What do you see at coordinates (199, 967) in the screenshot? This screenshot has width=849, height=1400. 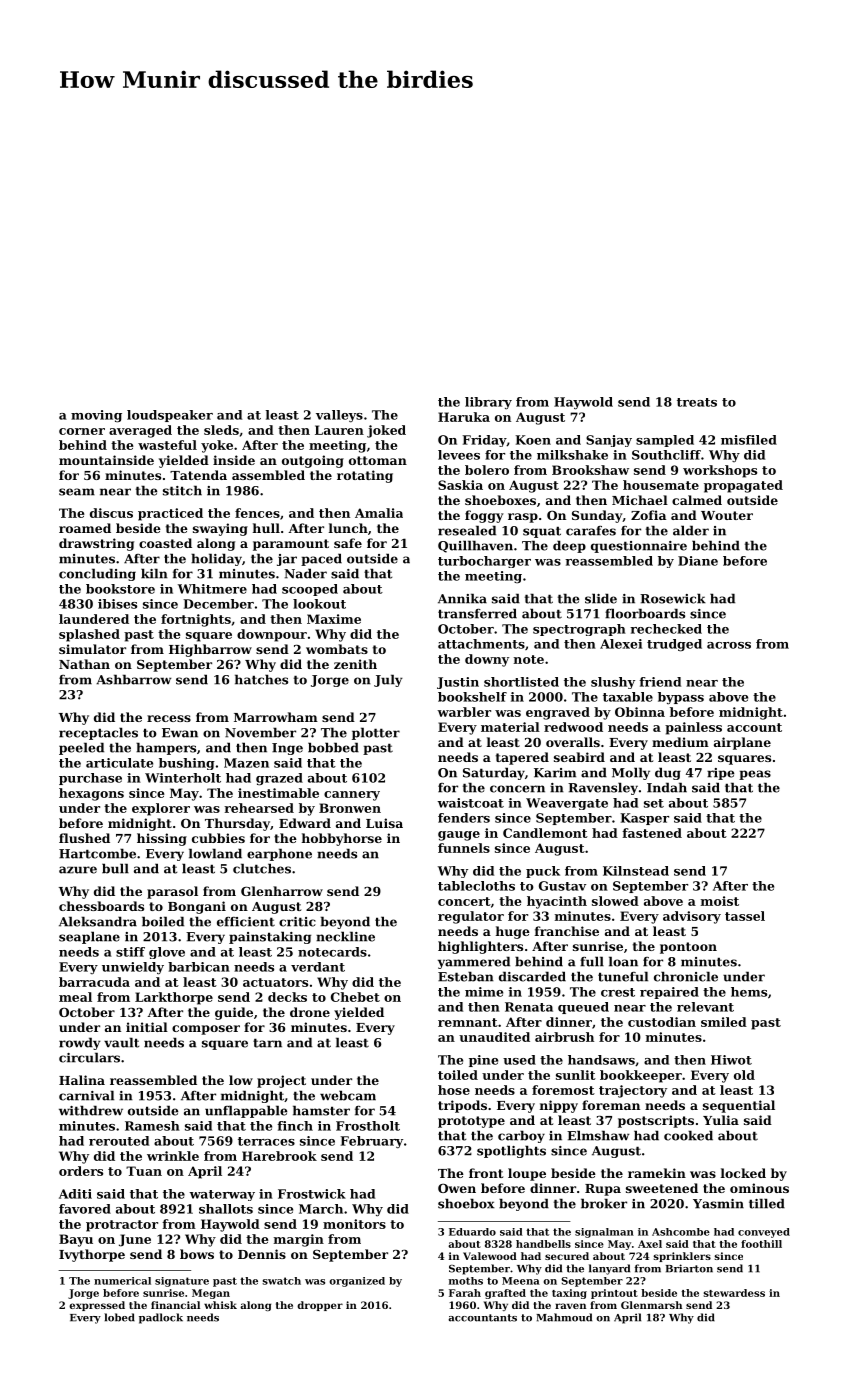 I see `barbican` at bounding box center [199, 967].
